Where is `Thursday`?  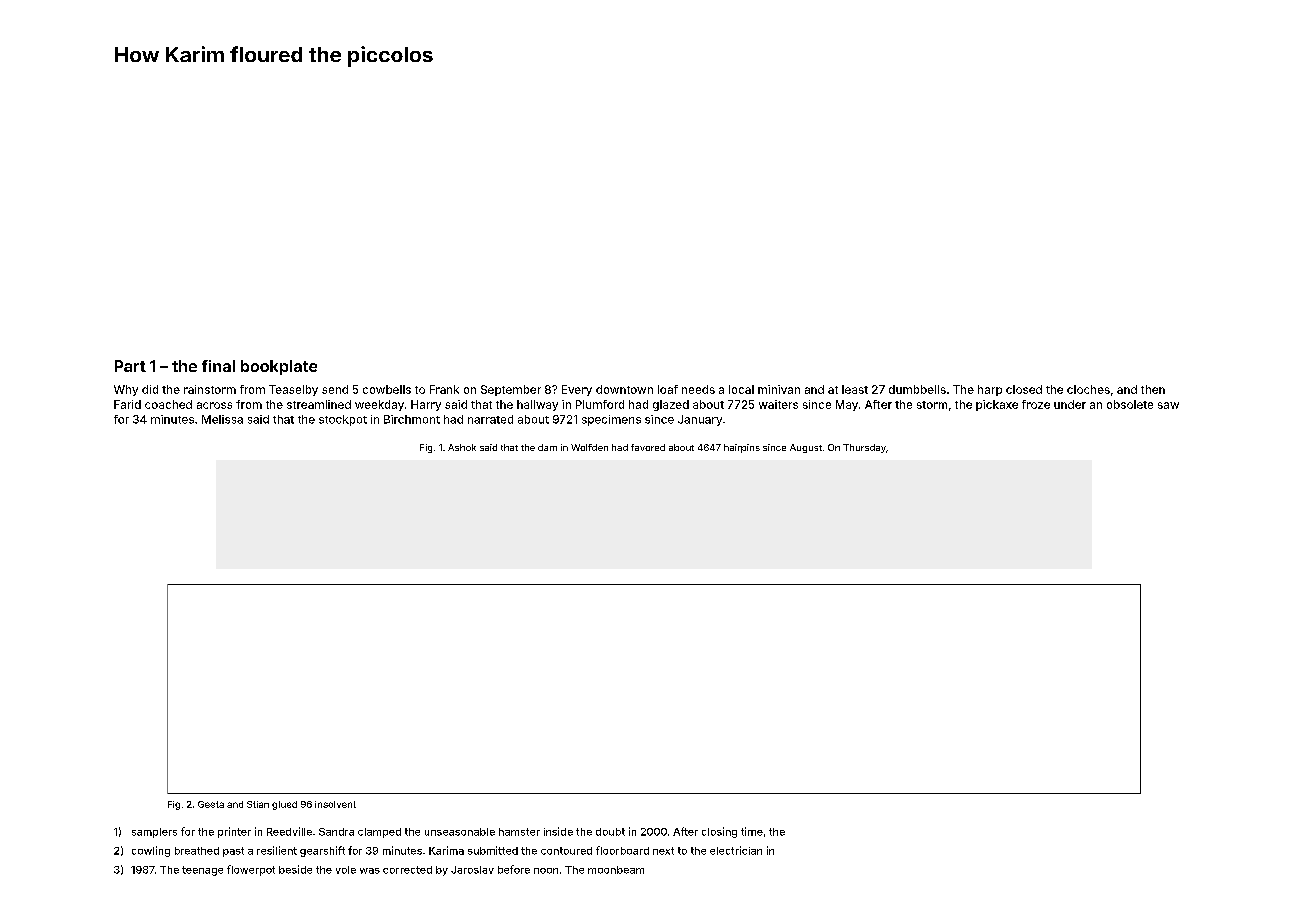
Thursday is located at coordinates (864, 448).
